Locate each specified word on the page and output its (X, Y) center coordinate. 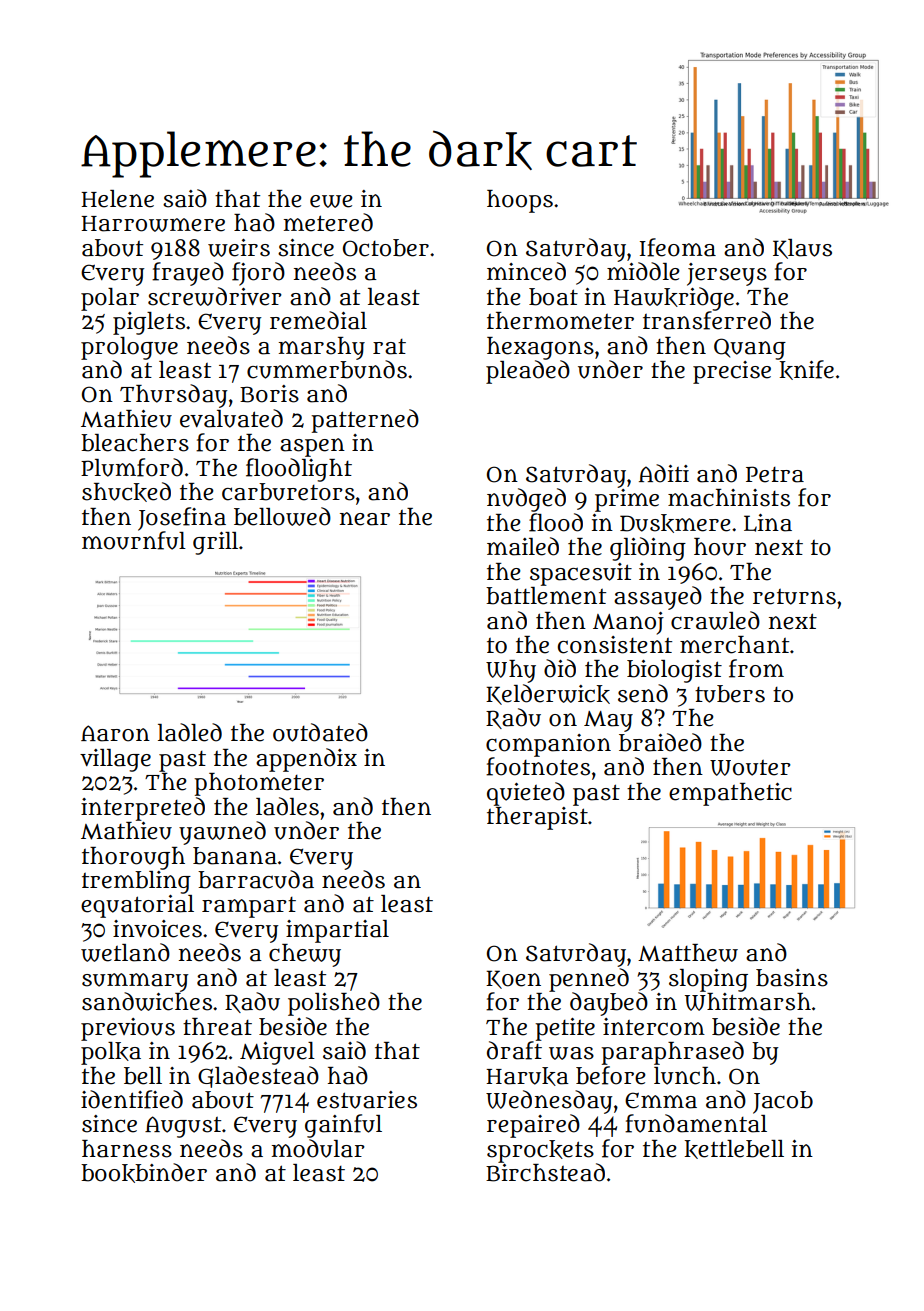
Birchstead (545, 1172)
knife (807, 370)
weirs (239, 248)
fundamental (696, 1123)
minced (526, 271)
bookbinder (144, 1173)
